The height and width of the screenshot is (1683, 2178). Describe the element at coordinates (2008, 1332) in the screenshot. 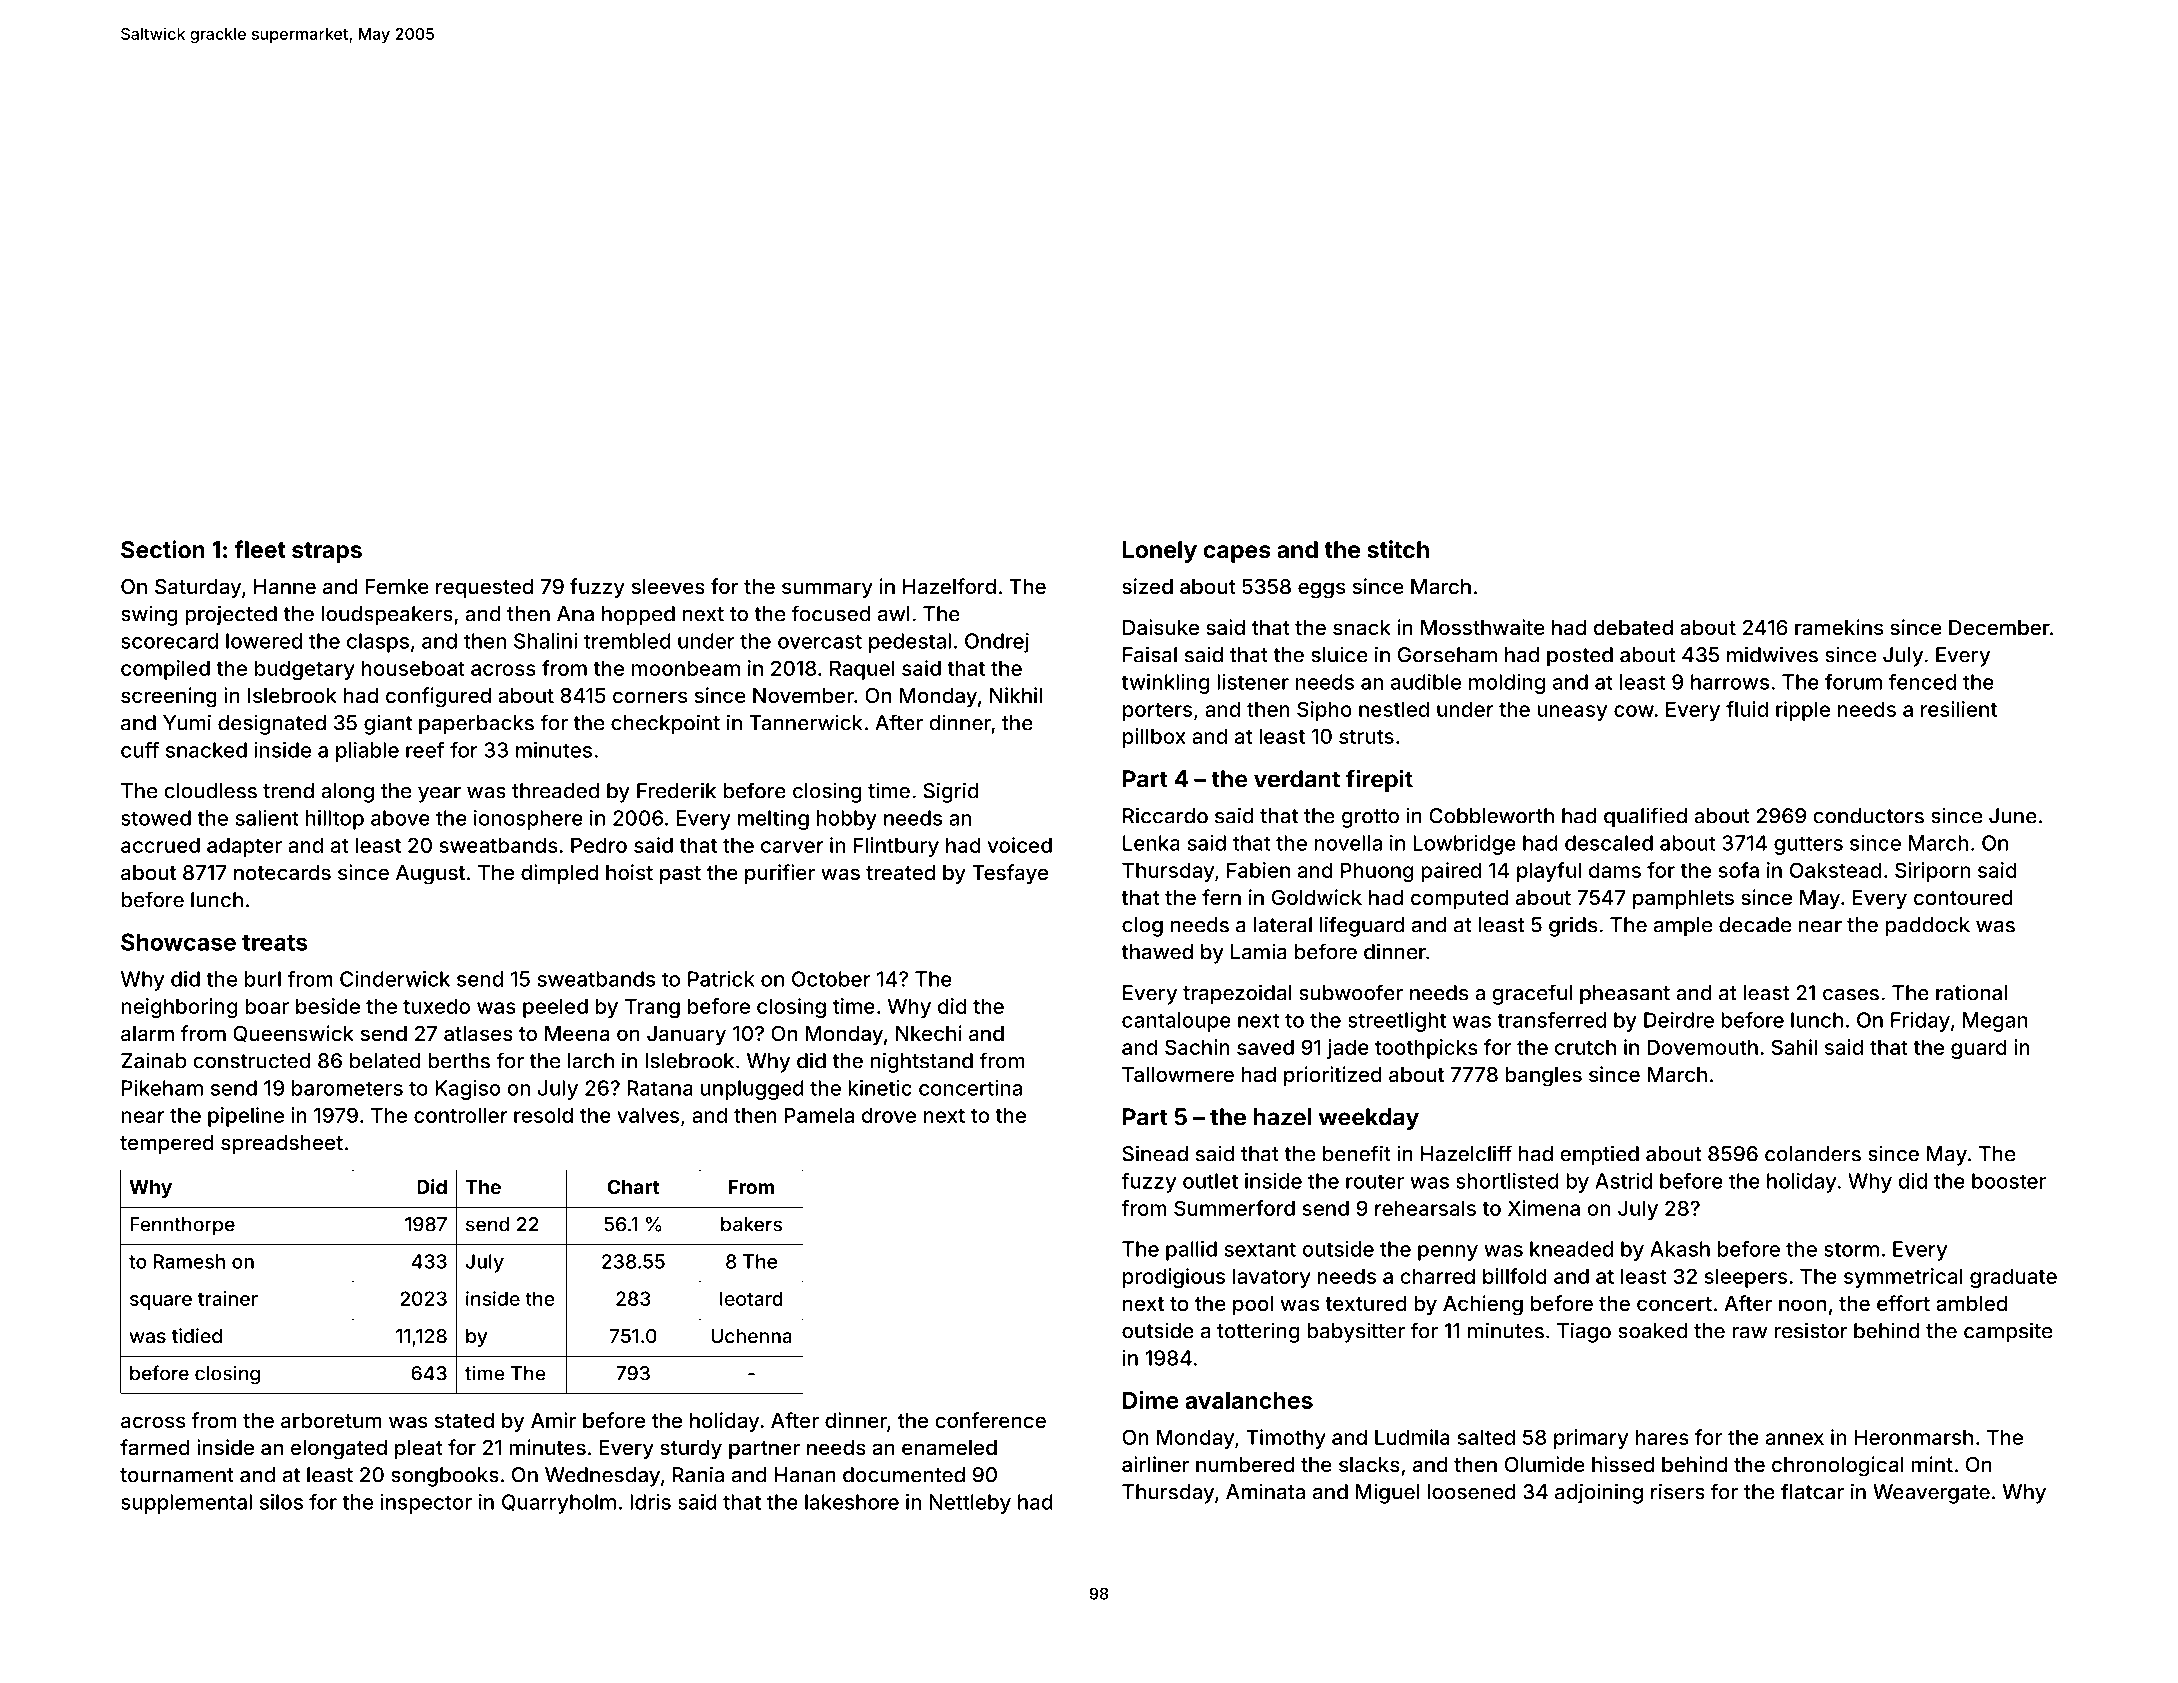

I see `campsite` at that location.
